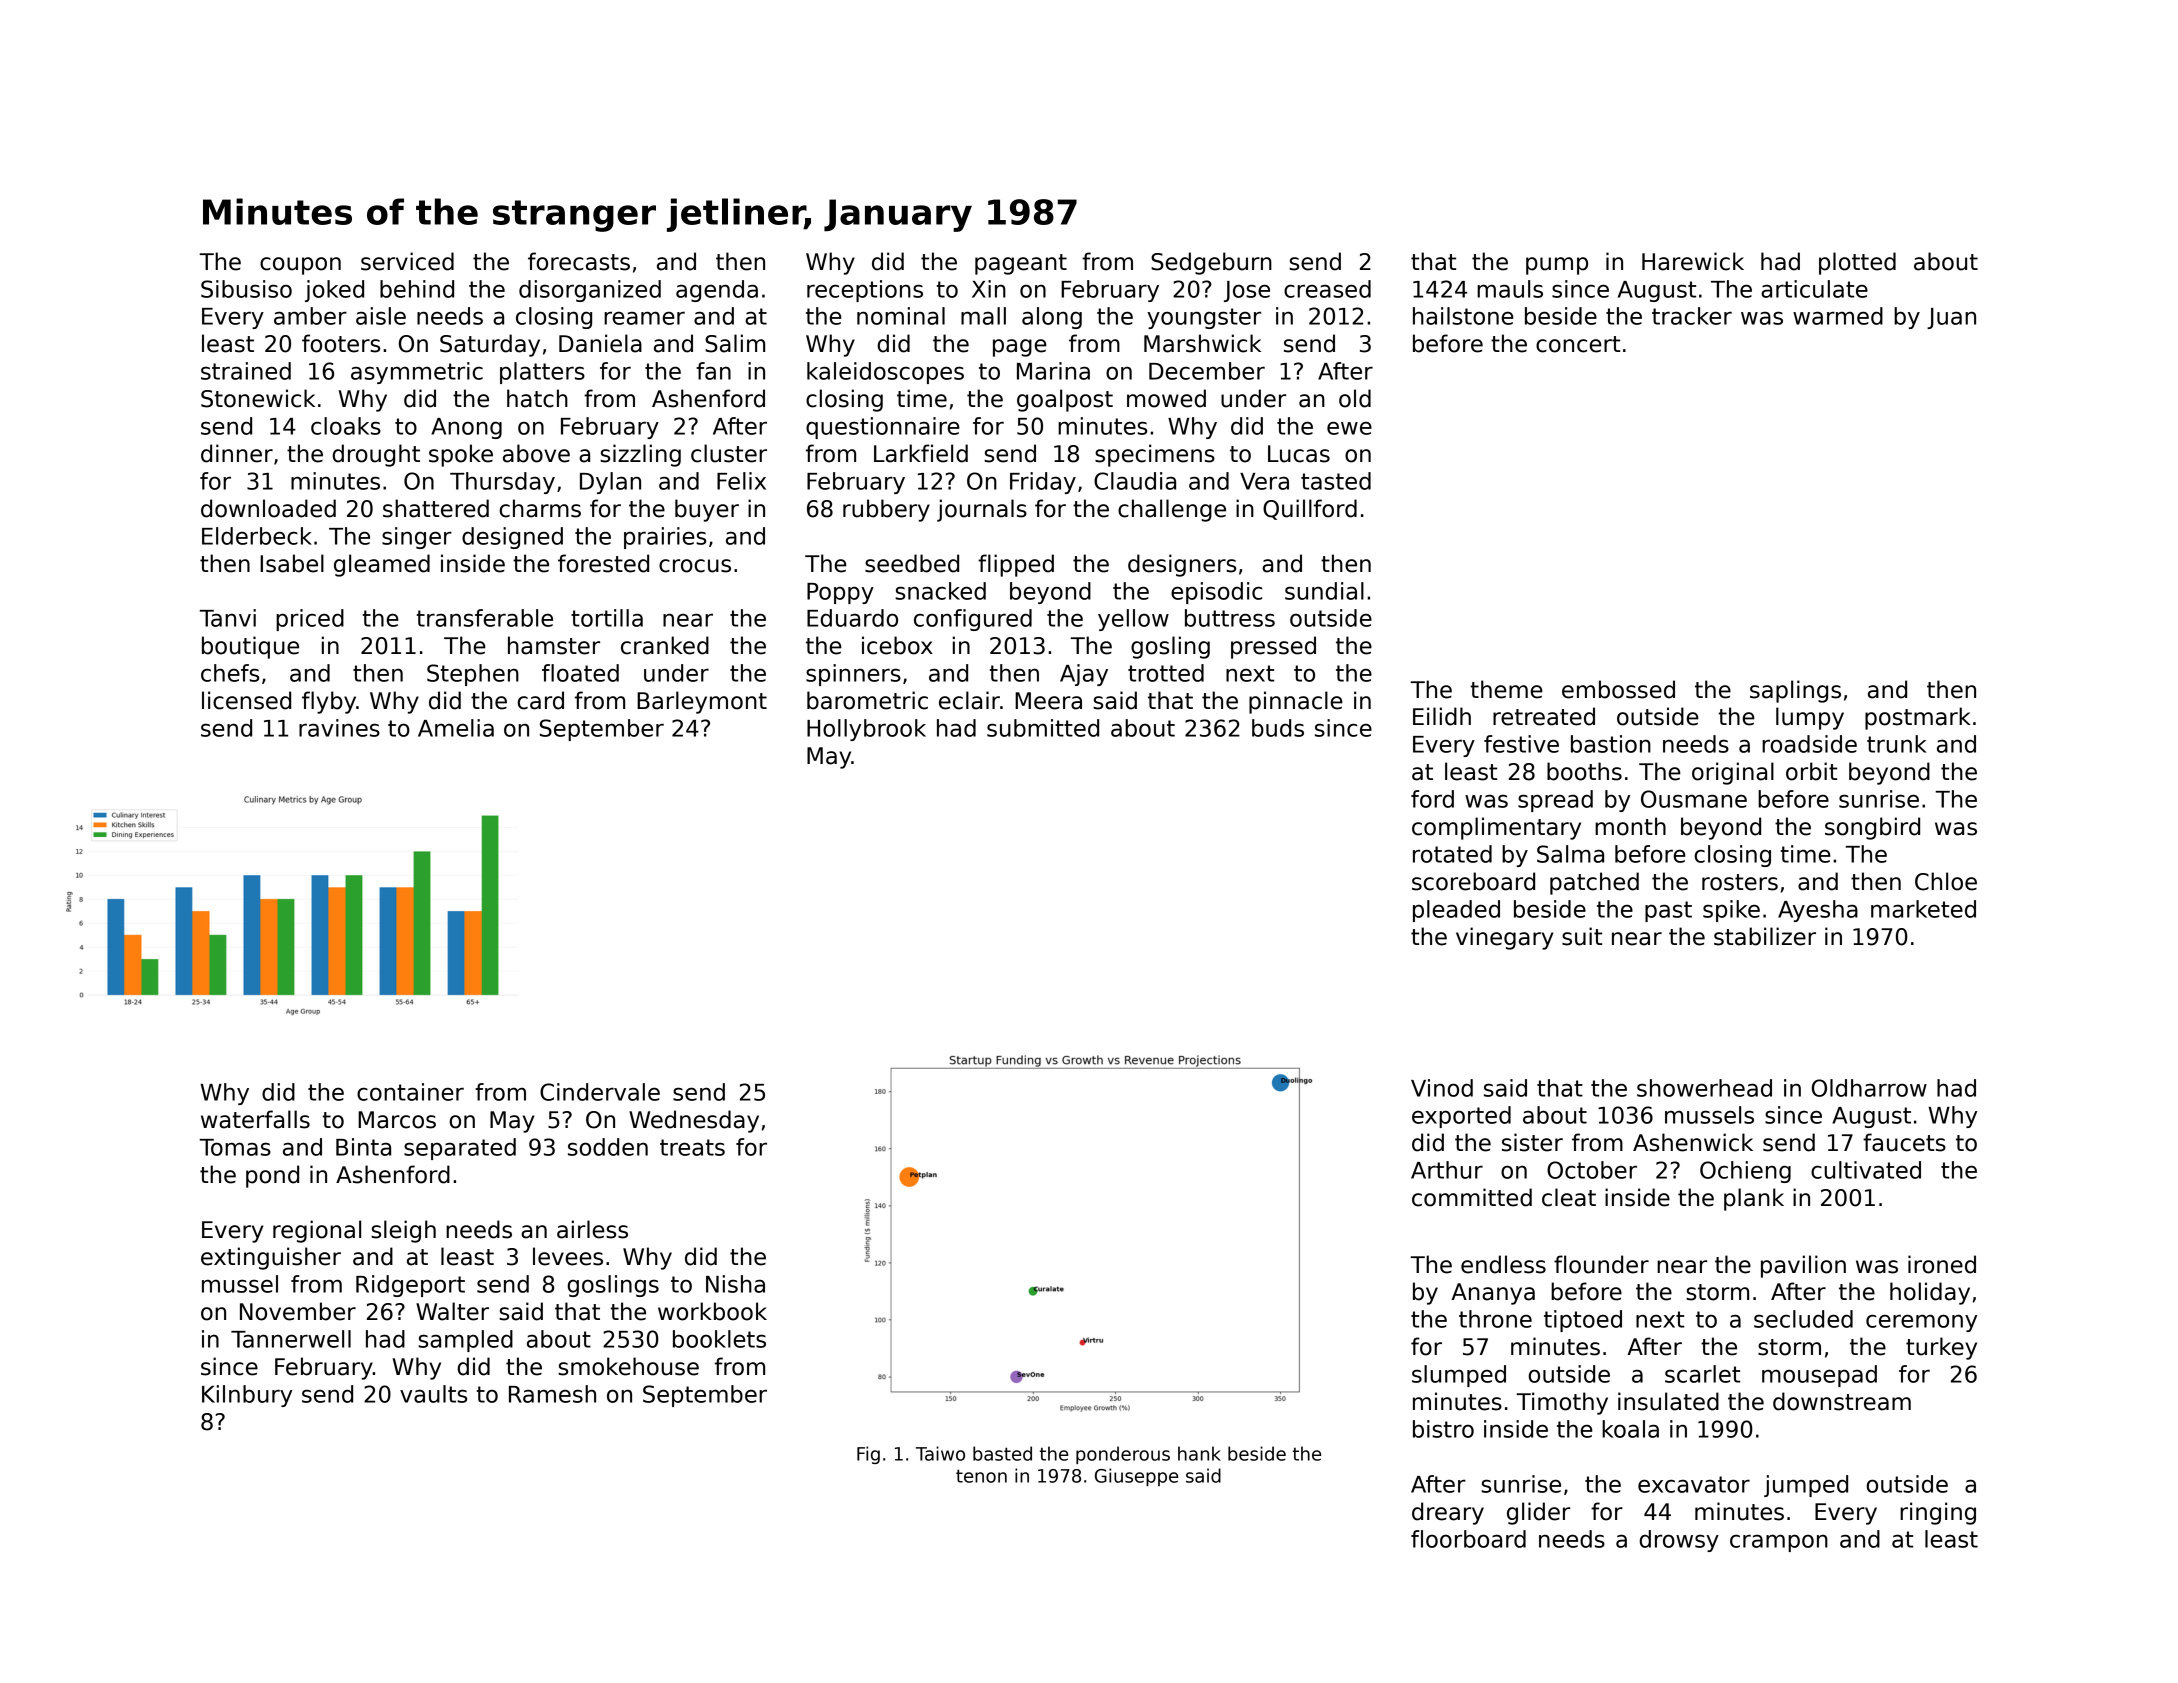 This screenshot has height=1683, width=2178. What do you see at coordinates (1866, 1170) in the screenshot?
I see `cultivated` at bounding box center [1866, 1170].
